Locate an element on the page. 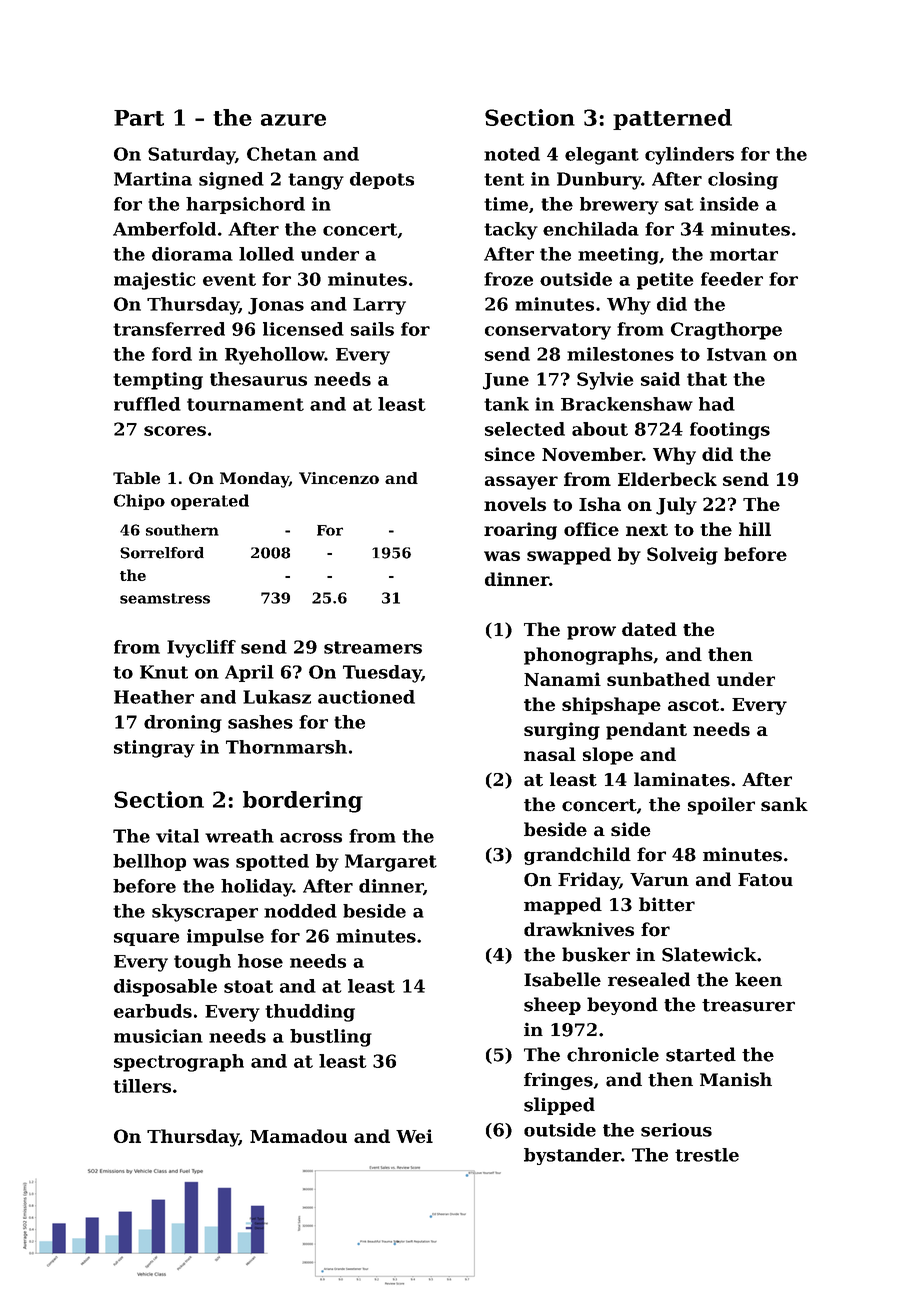  bellhop is located at coordinates (149, 862).
